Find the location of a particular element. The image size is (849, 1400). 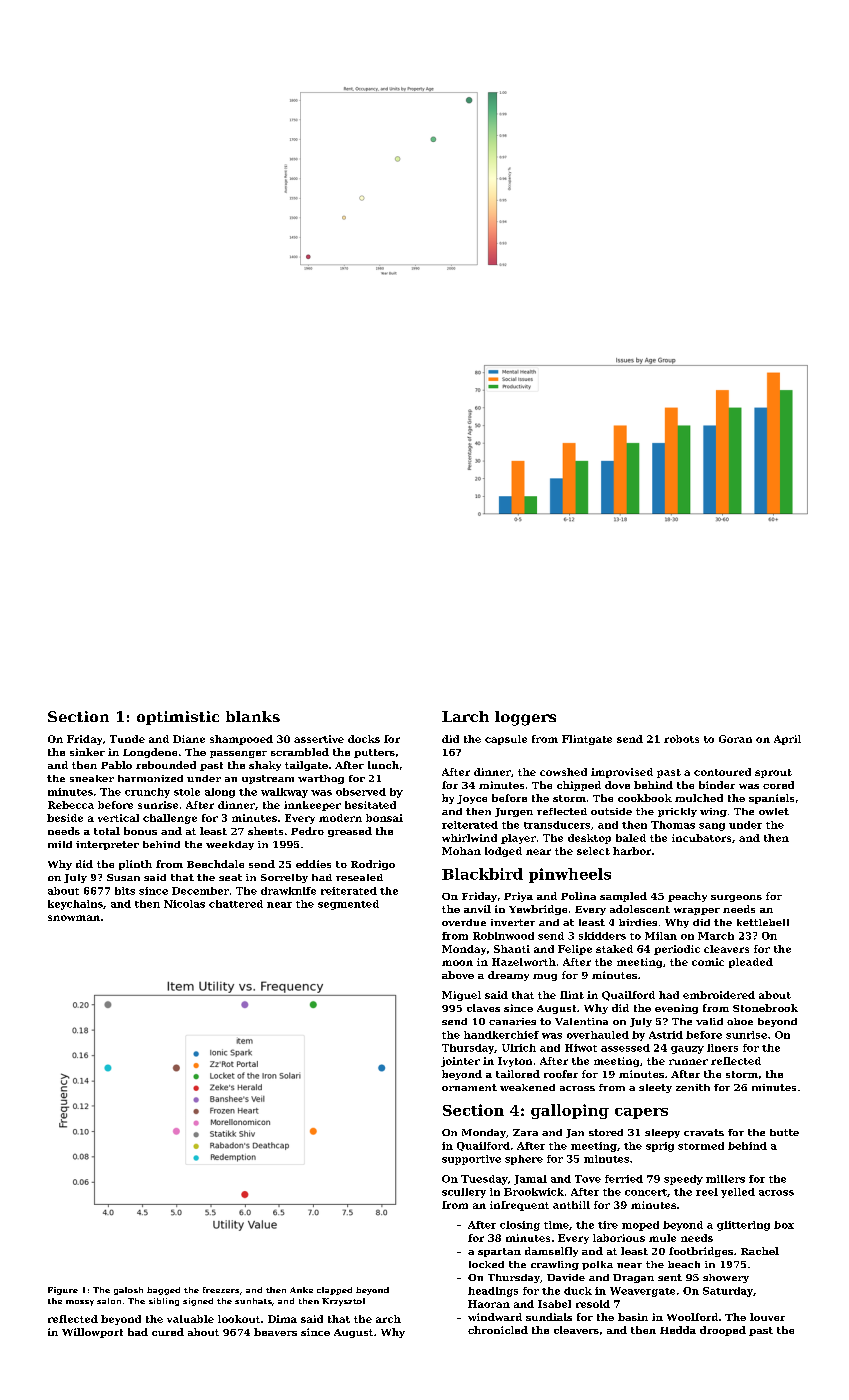

embroidered is located at coordinates (719, 995).
